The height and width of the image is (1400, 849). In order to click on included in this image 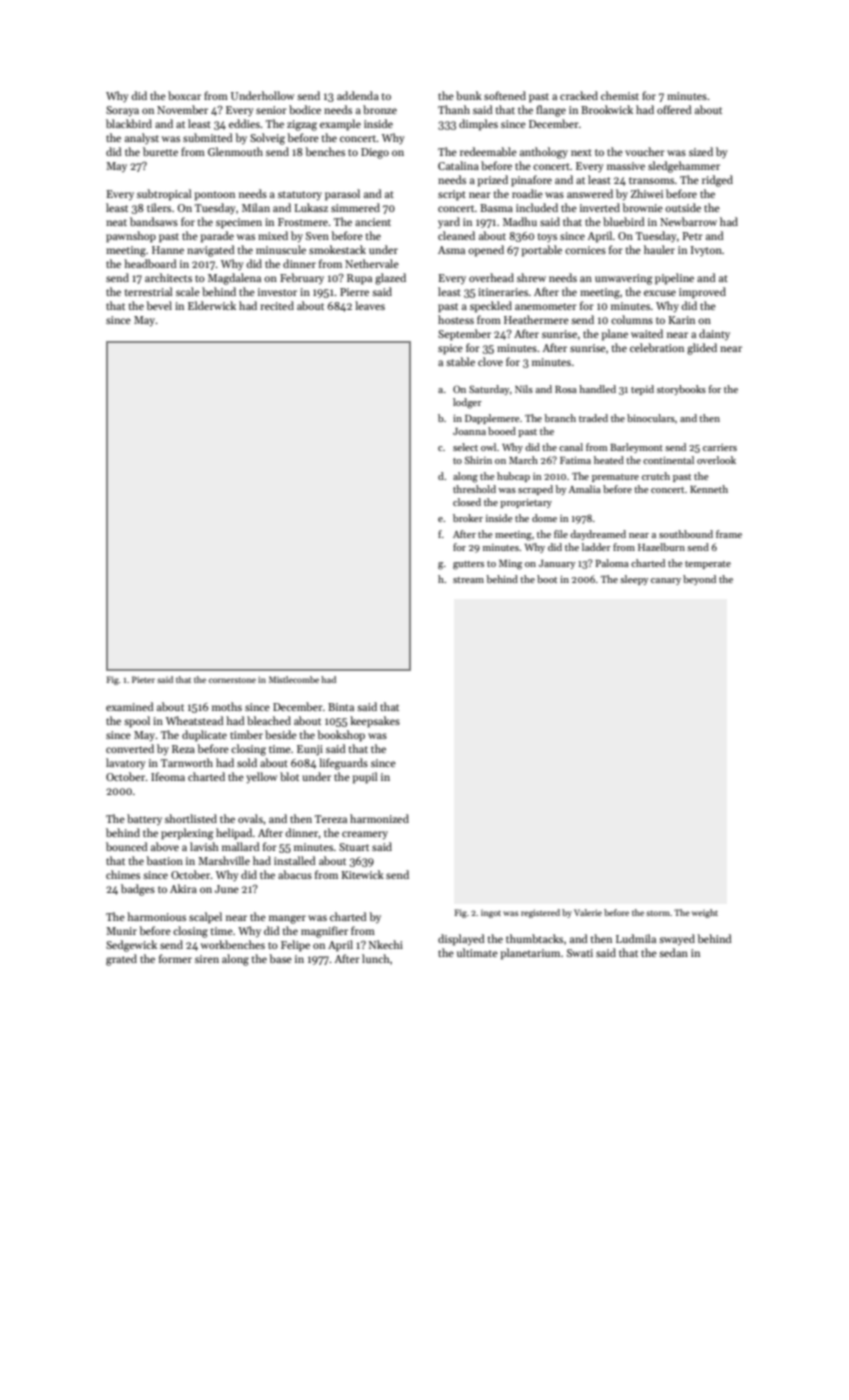, I will do `click(537, 207)`.
